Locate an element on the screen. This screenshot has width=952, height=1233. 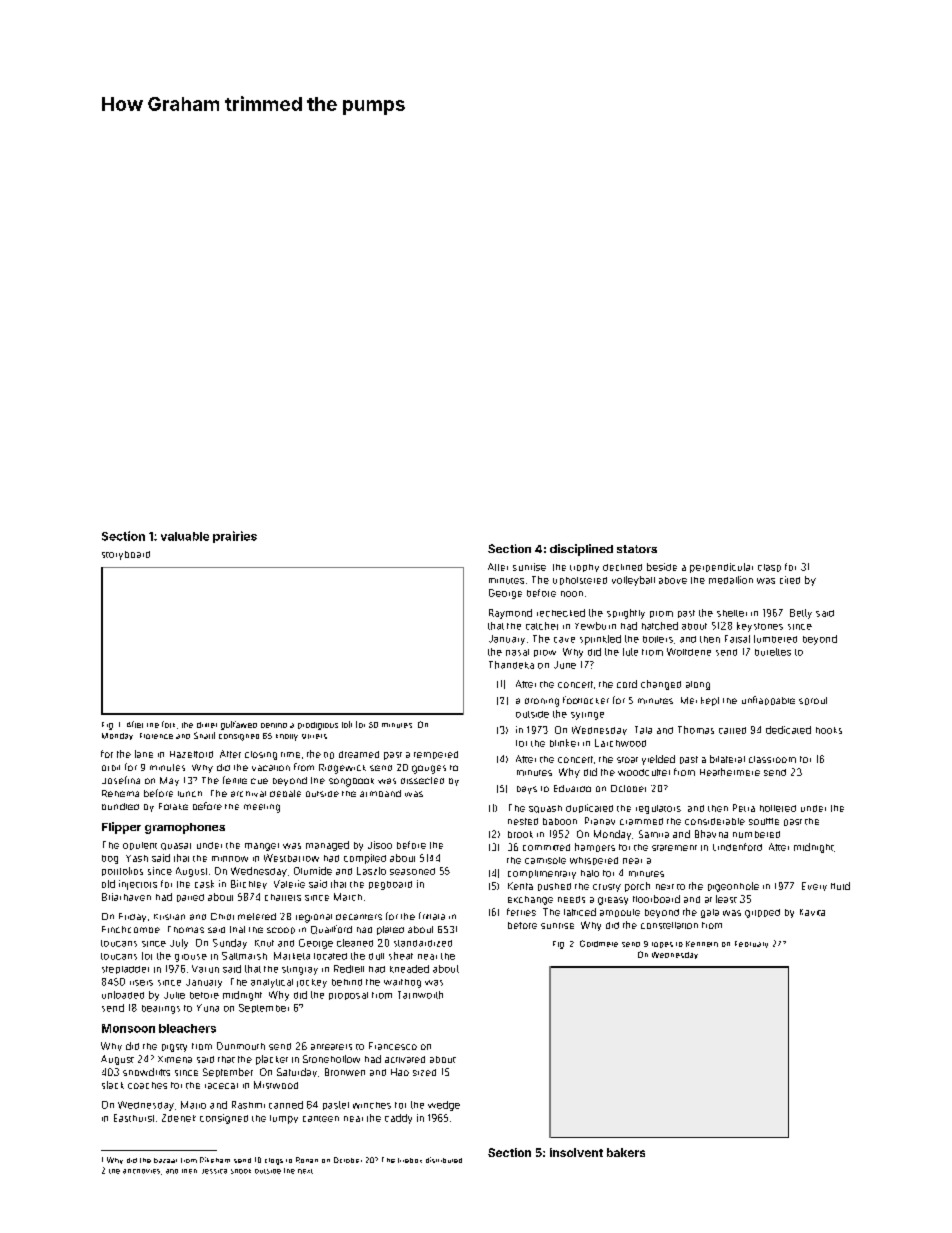
fork is located at coordinates (168, 724).
